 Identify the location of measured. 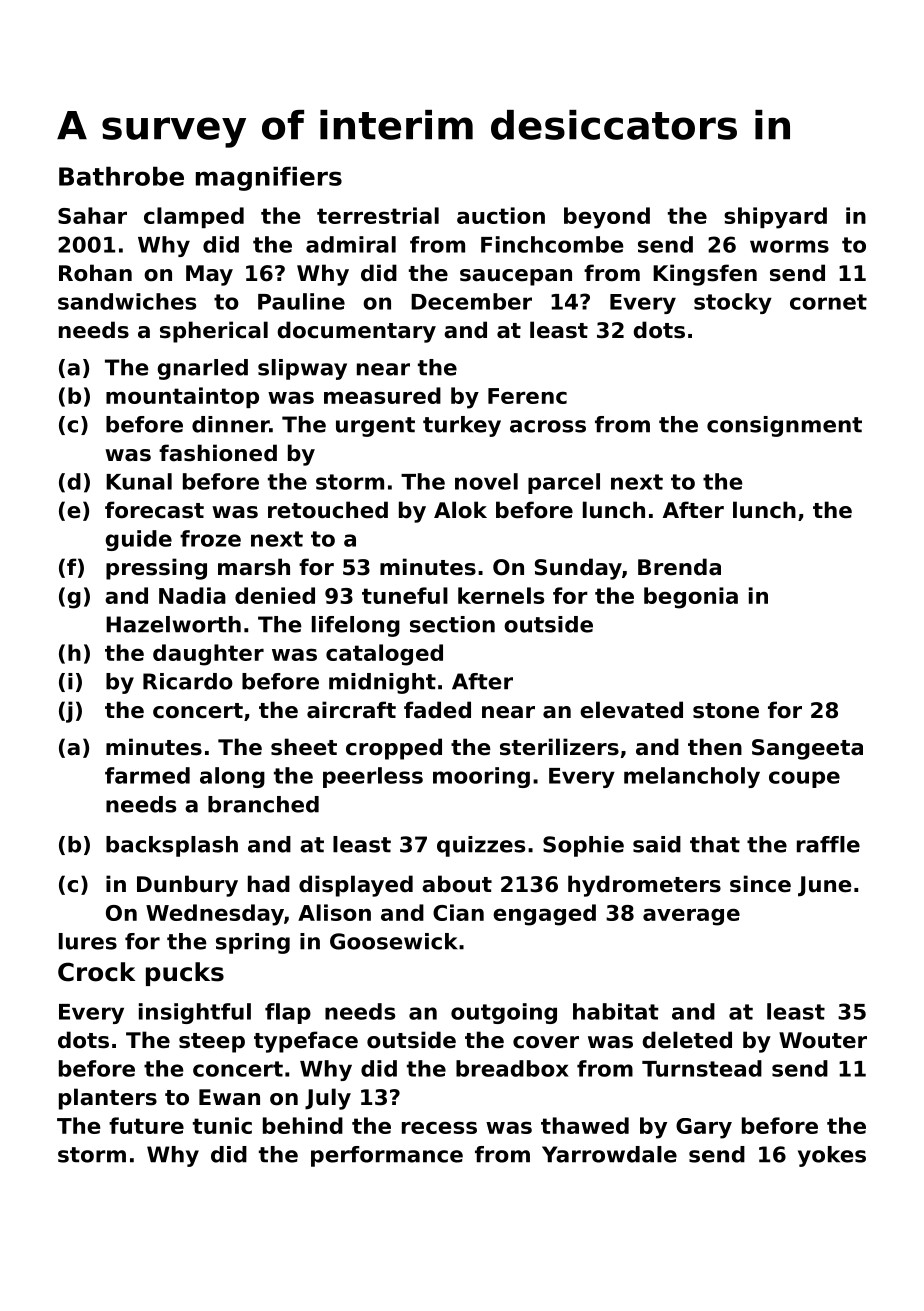
(382, 395).
